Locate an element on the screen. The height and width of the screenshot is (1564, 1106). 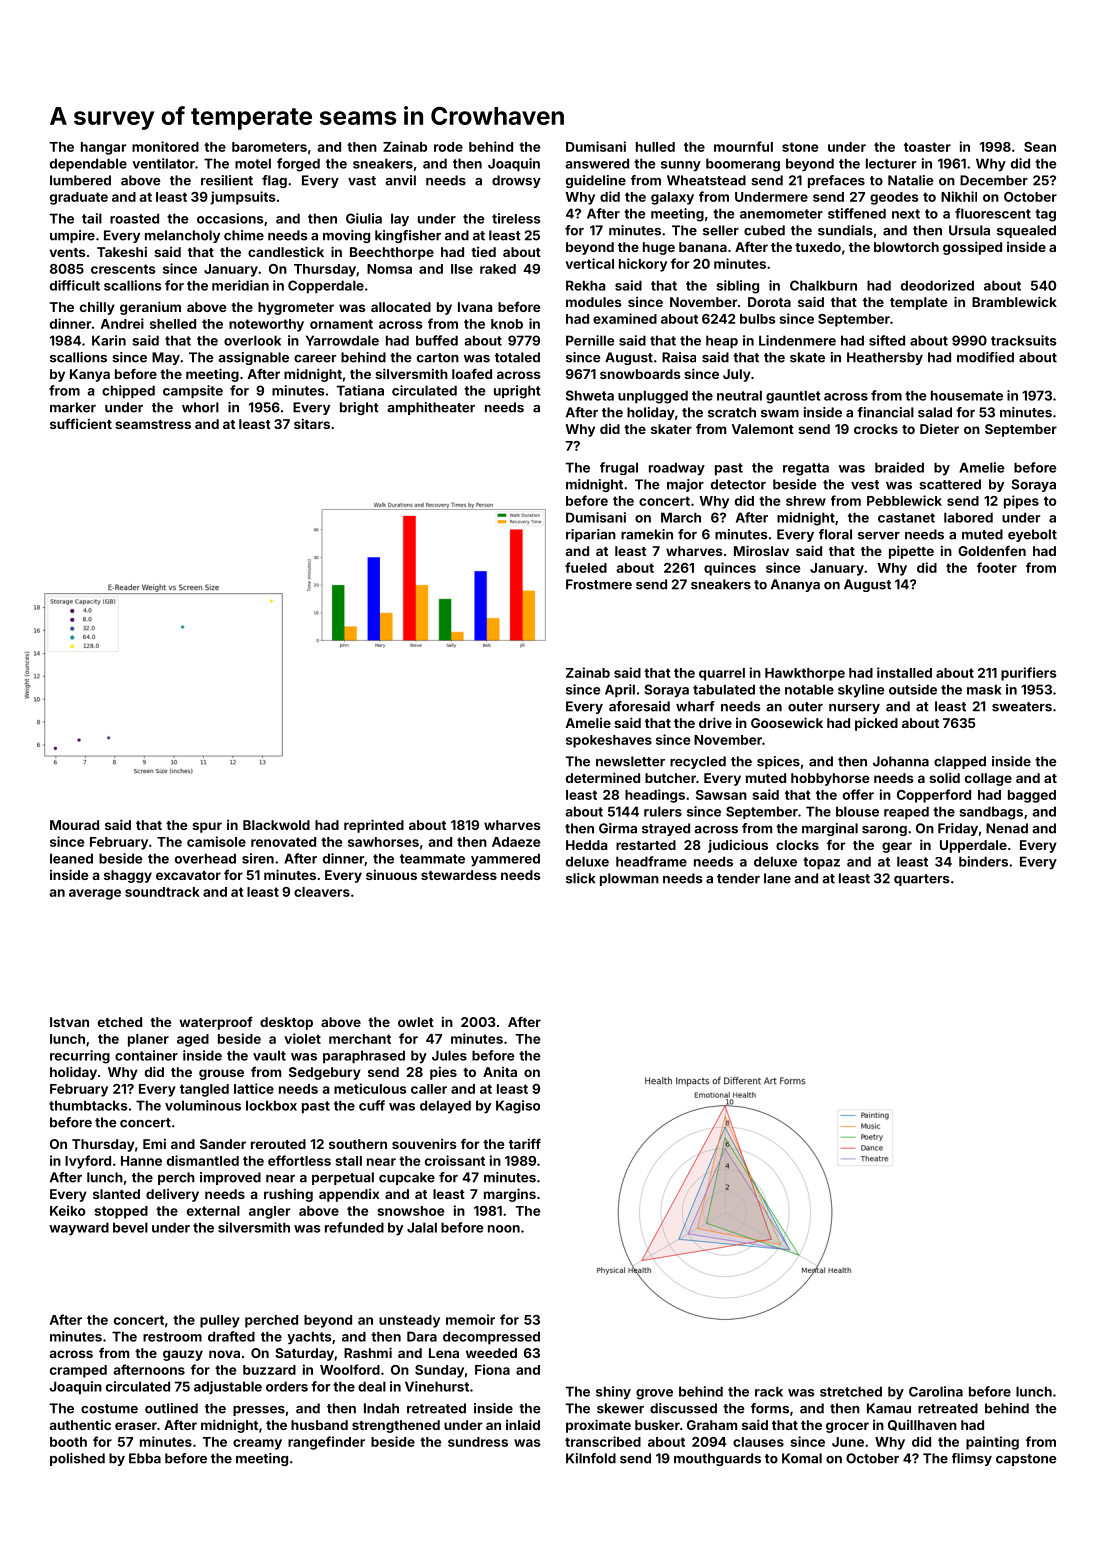
purifiers is located at coordinates (1029, 674).
